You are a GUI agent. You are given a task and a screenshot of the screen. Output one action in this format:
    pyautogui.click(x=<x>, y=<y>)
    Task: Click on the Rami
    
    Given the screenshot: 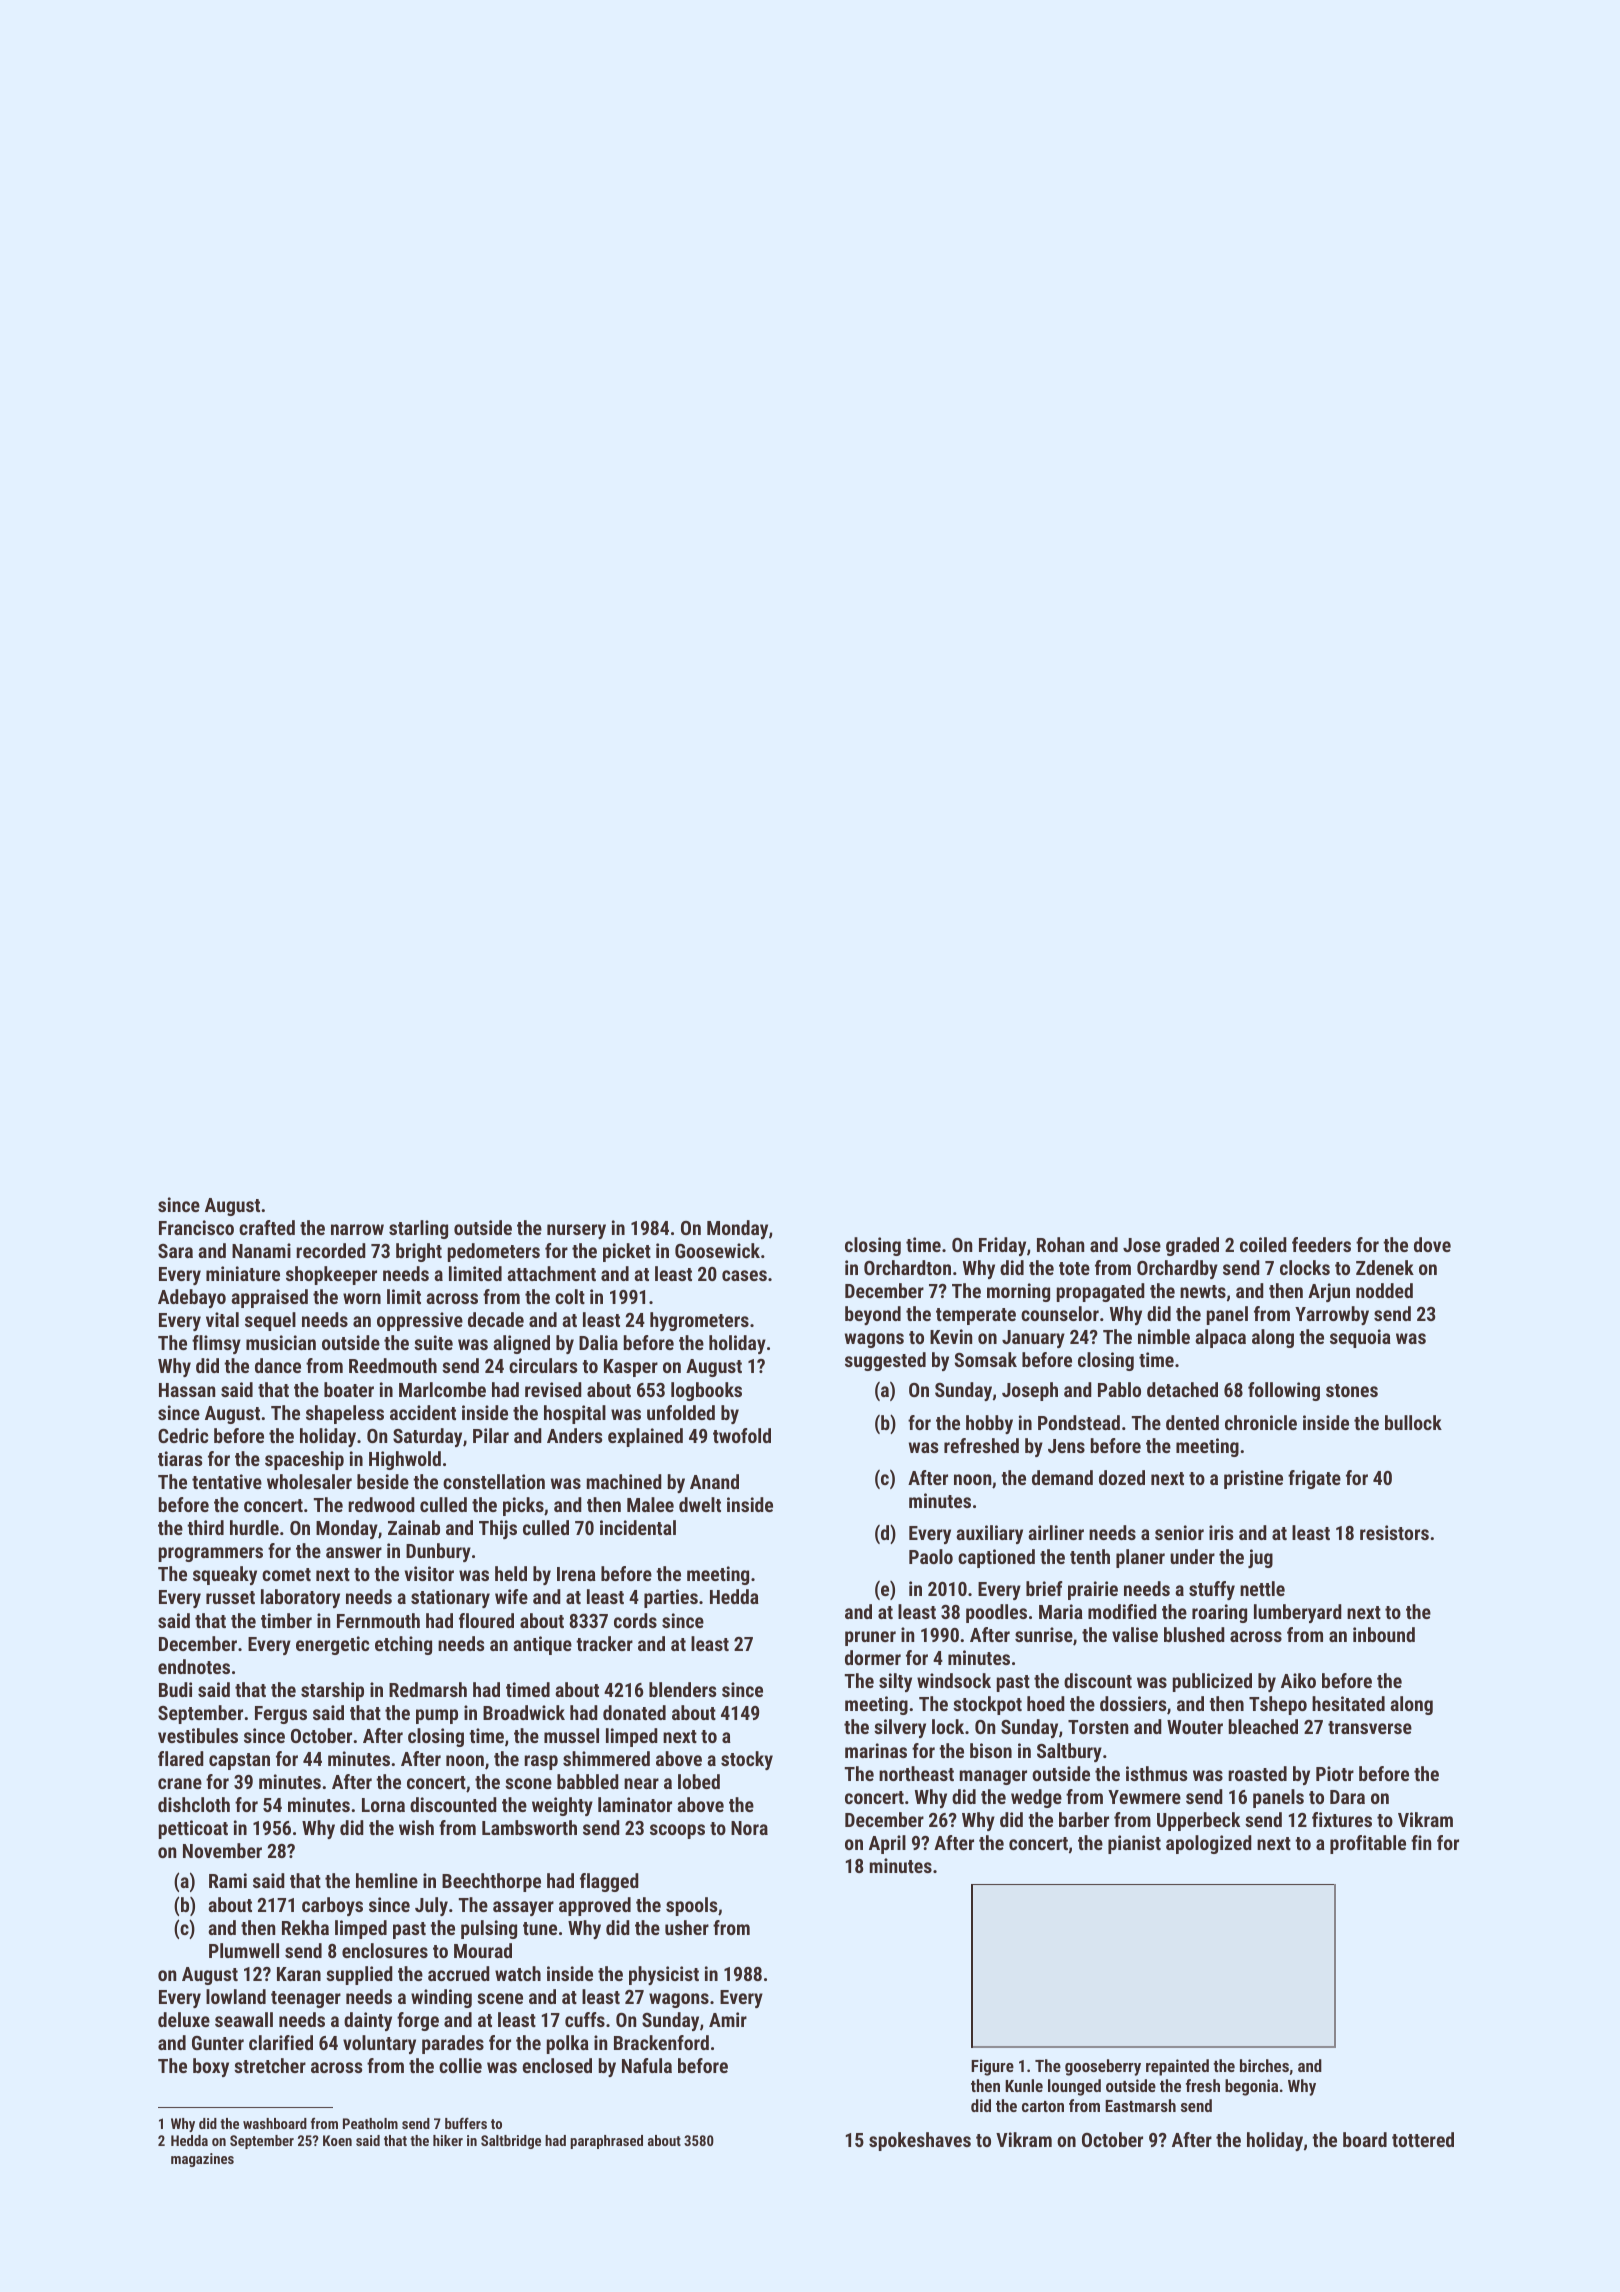 What is the action you would take?
    pyautogui.click(x=228, y=1880)
